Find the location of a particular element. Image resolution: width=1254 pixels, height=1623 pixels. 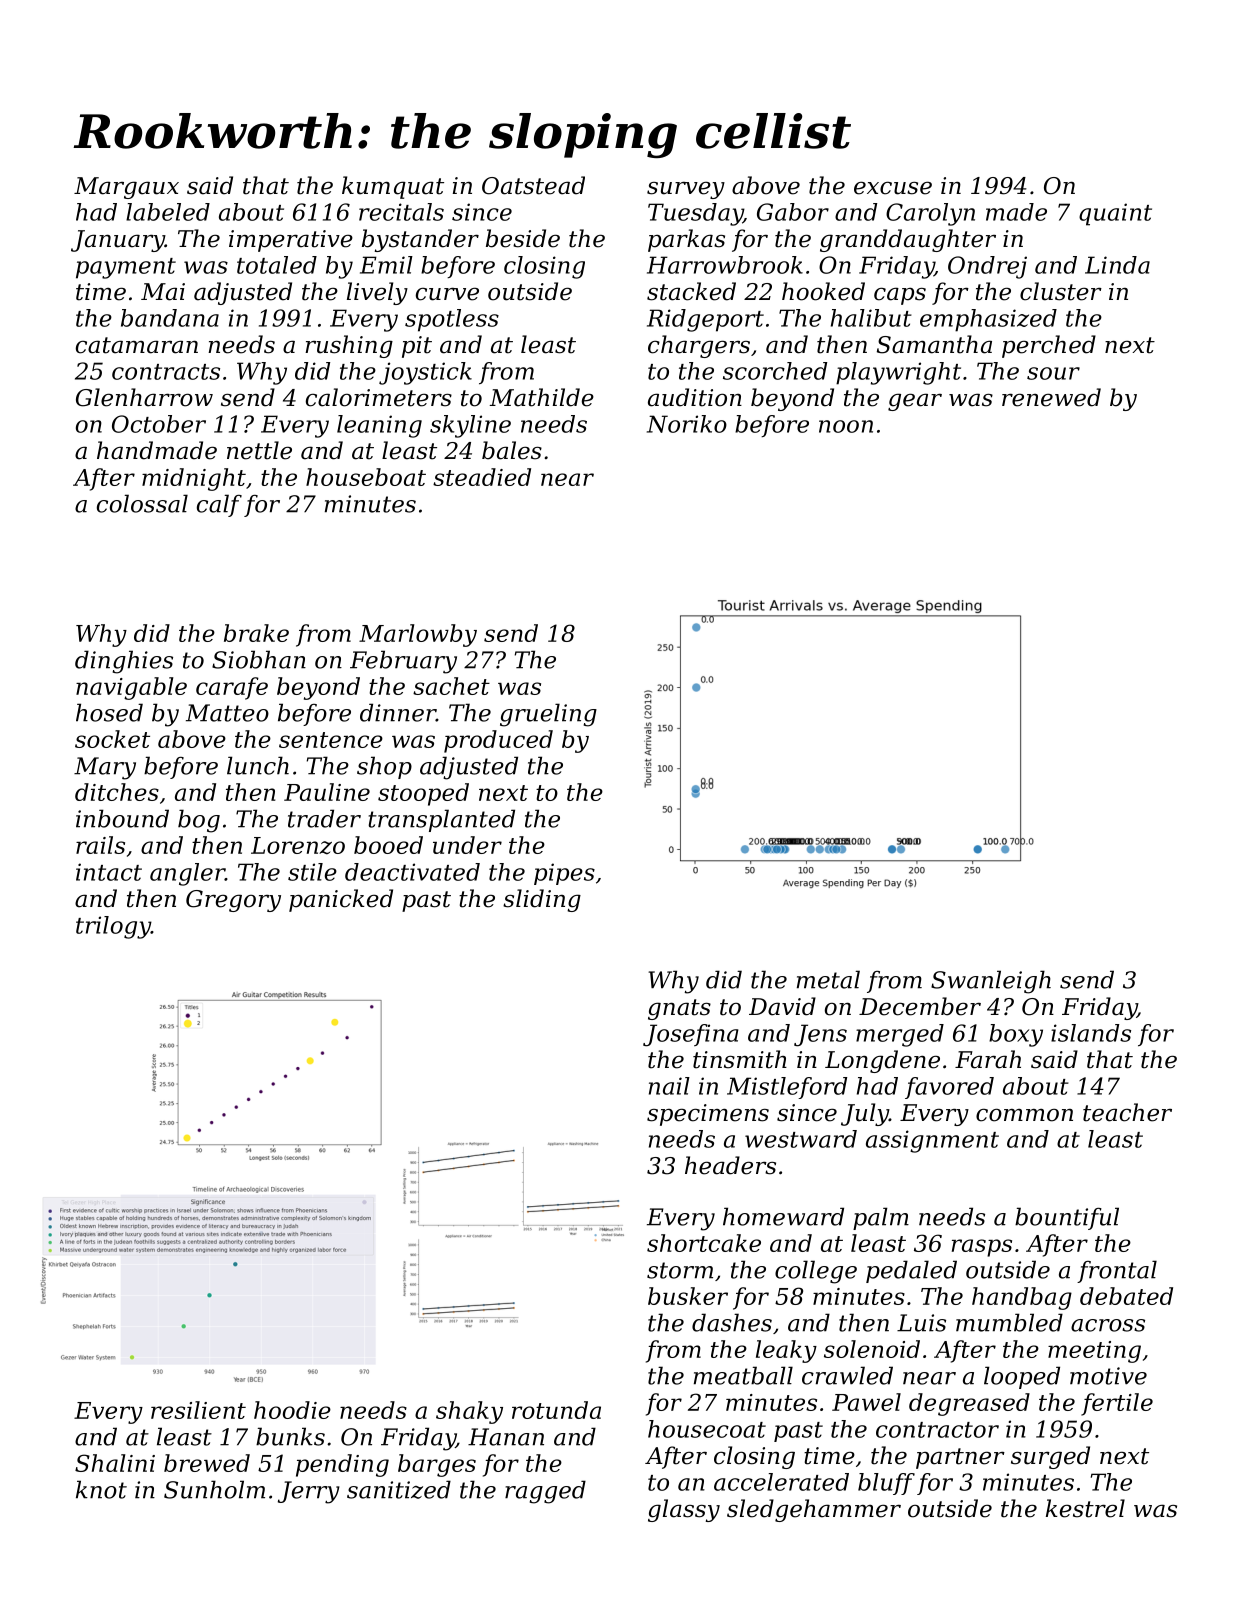

nail is located at coordinates (669, 1086).
